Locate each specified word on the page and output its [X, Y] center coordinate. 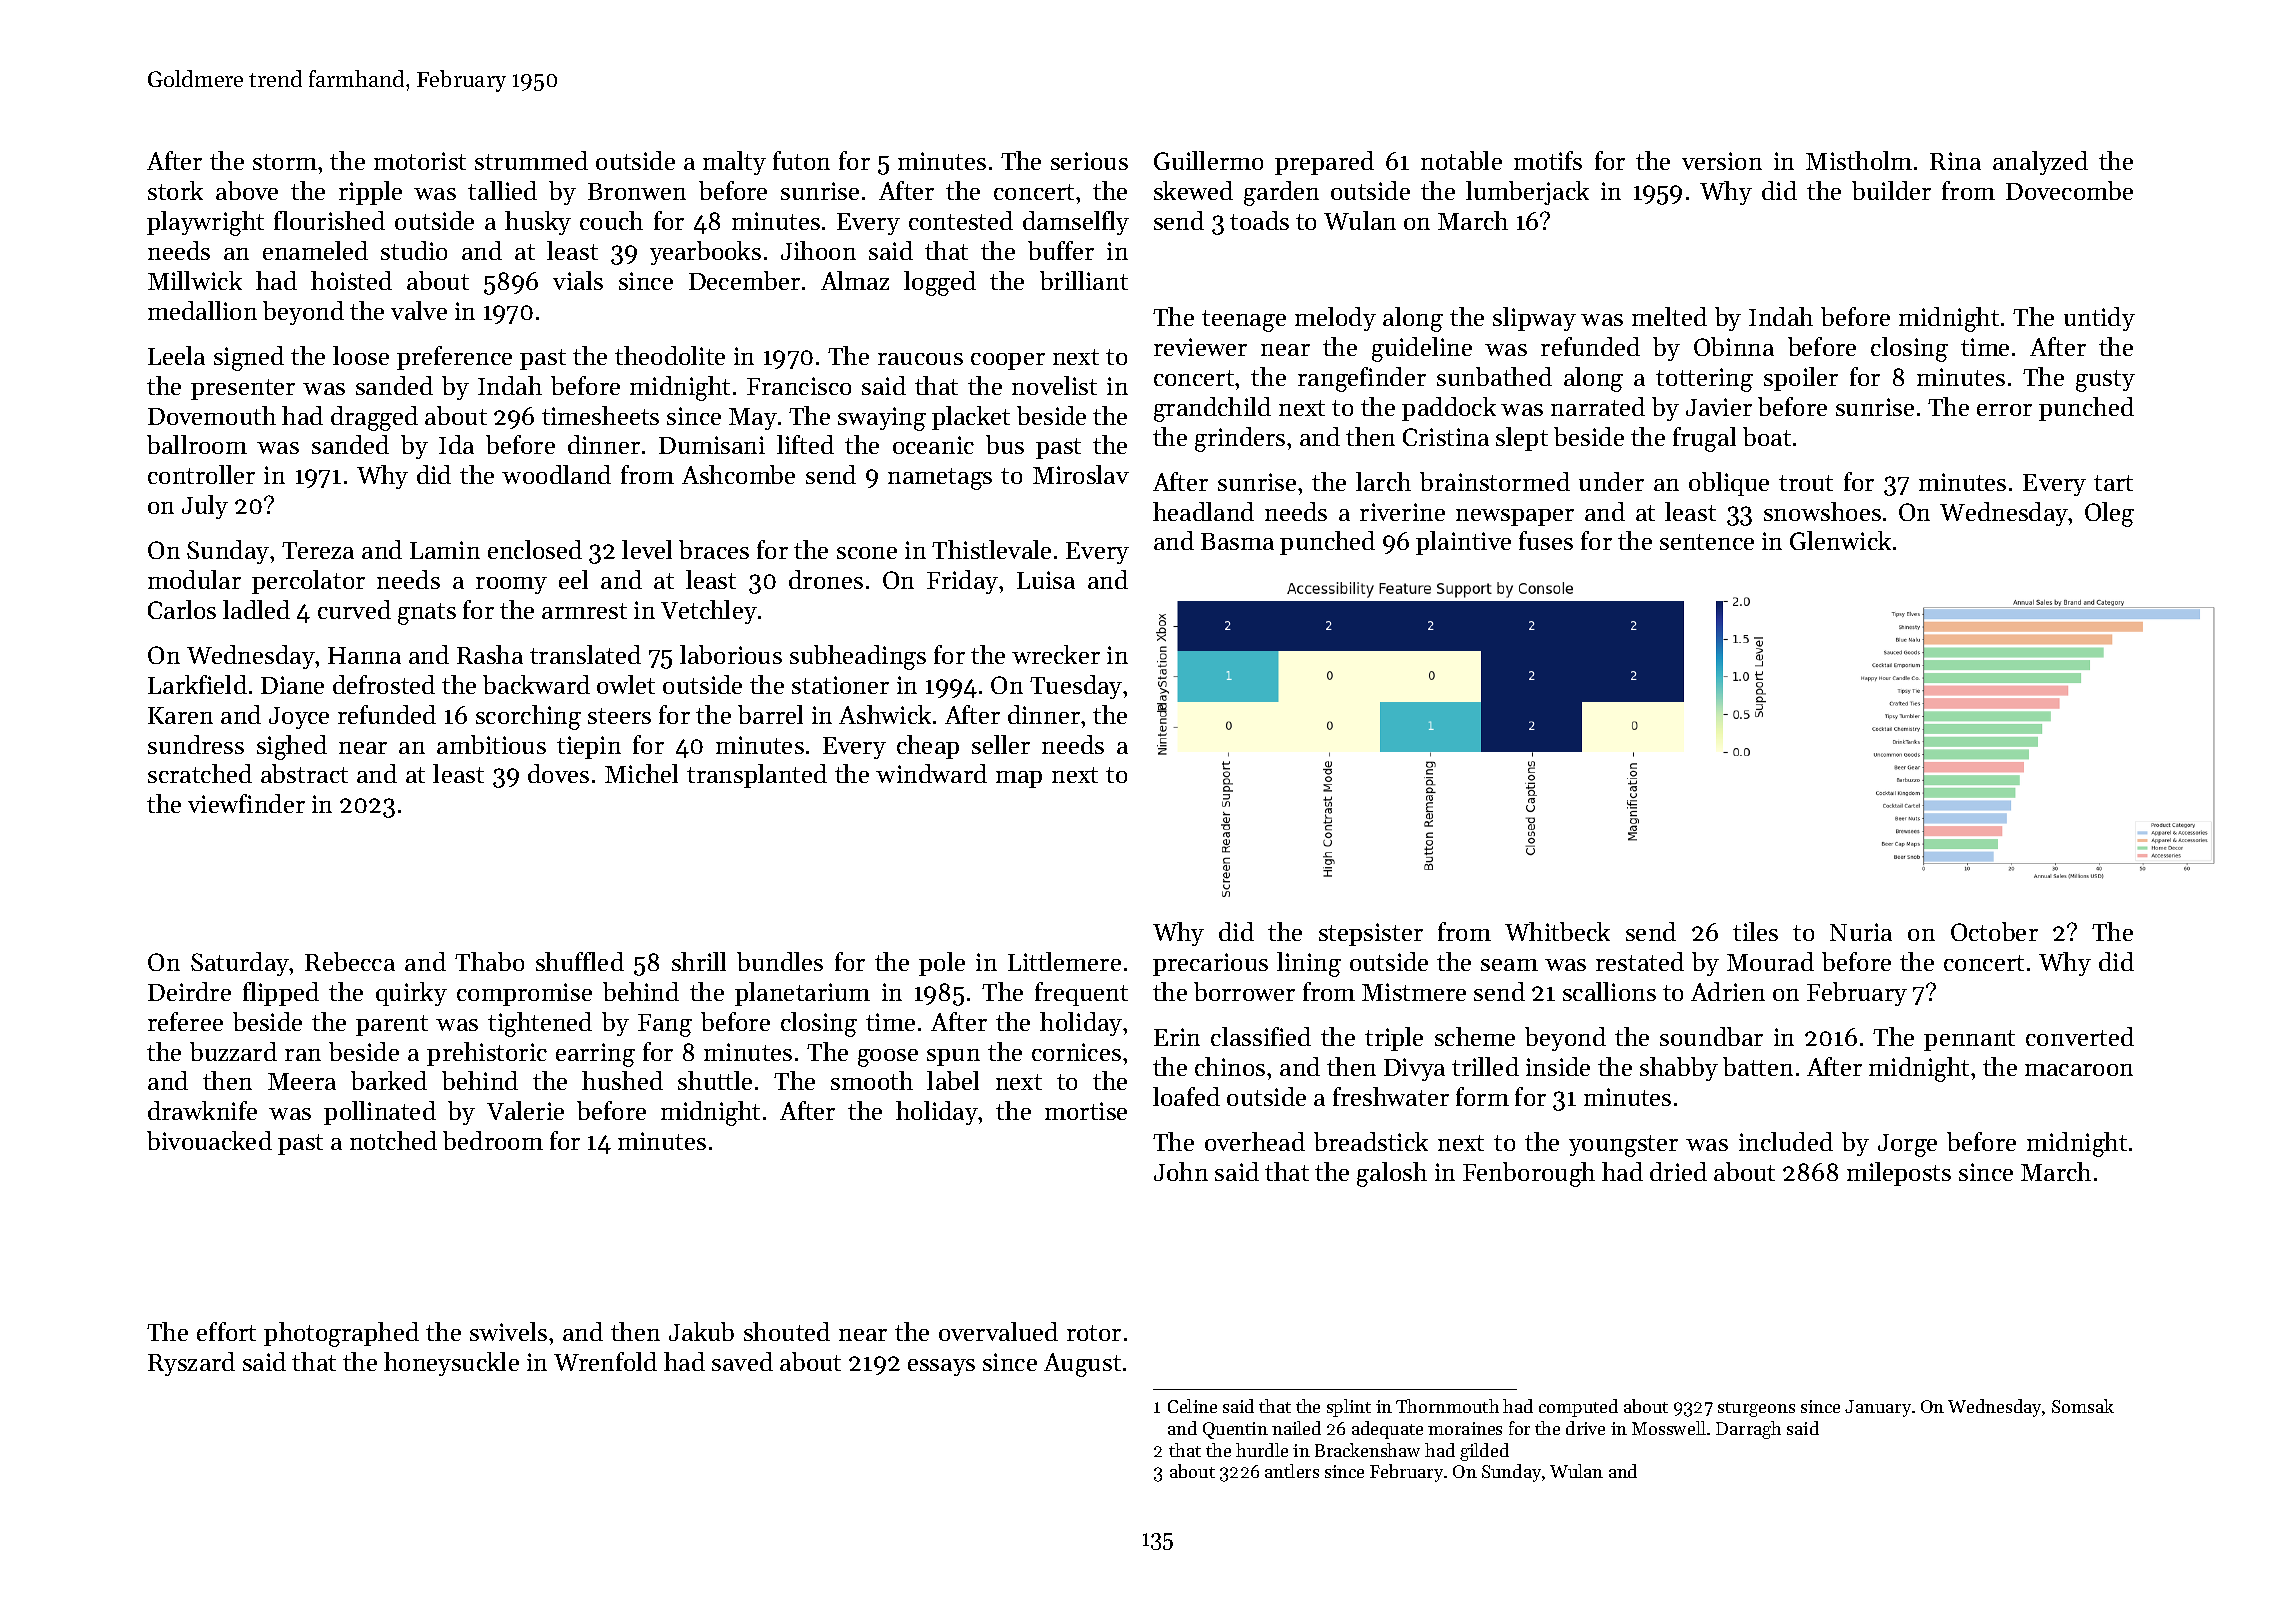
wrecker [1056, 654]
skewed [1193, 190]
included [1786, 1141]
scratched [200, 773]
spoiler [1801, 379]
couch [611, 220]
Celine [1192, 1406]
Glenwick [1840, 540]
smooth [872, 1080]
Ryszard [191, 1364]
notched [393, 1140]
